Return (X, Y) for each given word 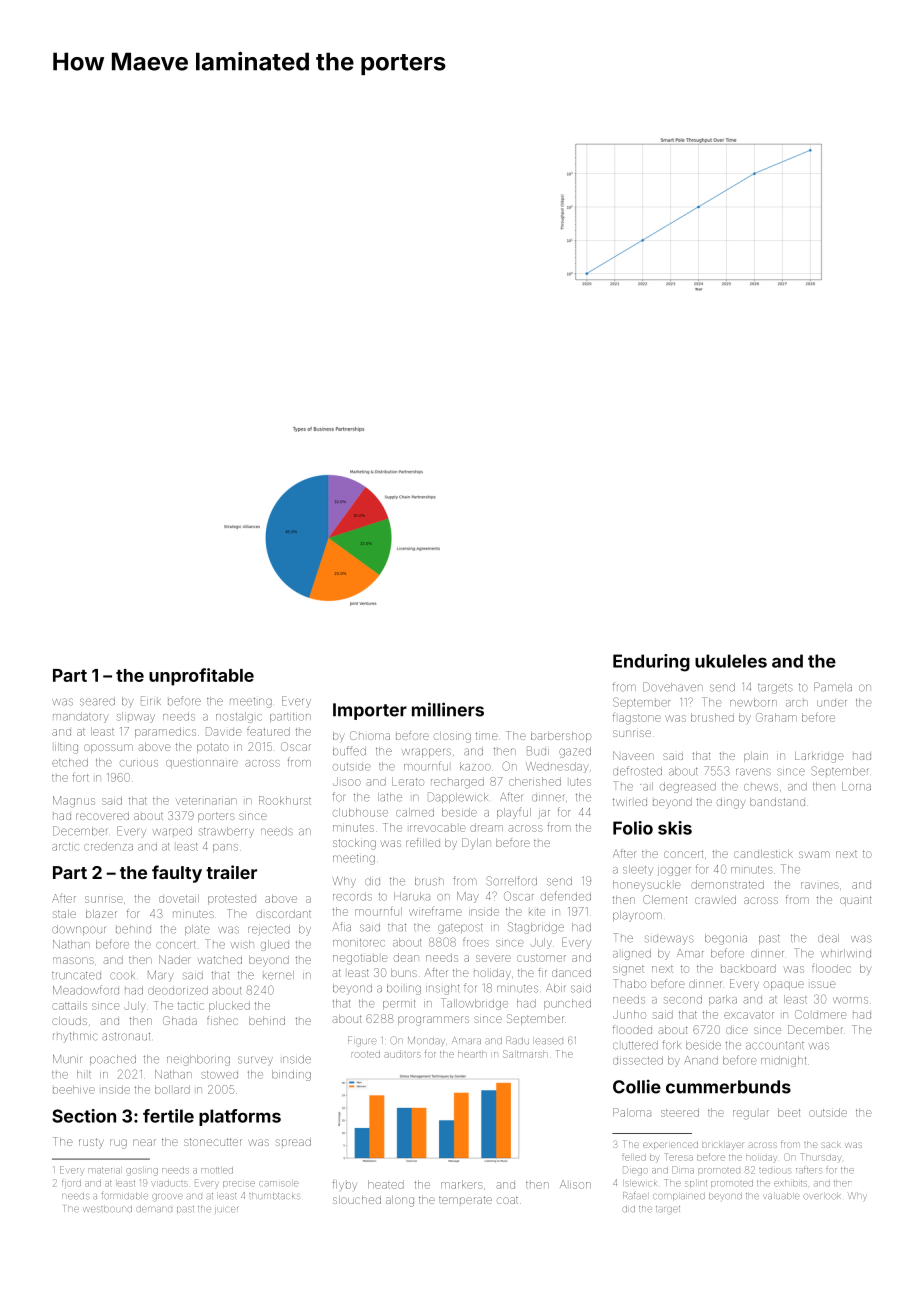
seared (97, 701)
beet (789, 1112)
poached (113, 1060)
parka (723, 1000)
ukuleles (731, 661)
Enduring (651, 663)
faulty (177, 874)
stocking (354, 844)
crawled (715, 900)
